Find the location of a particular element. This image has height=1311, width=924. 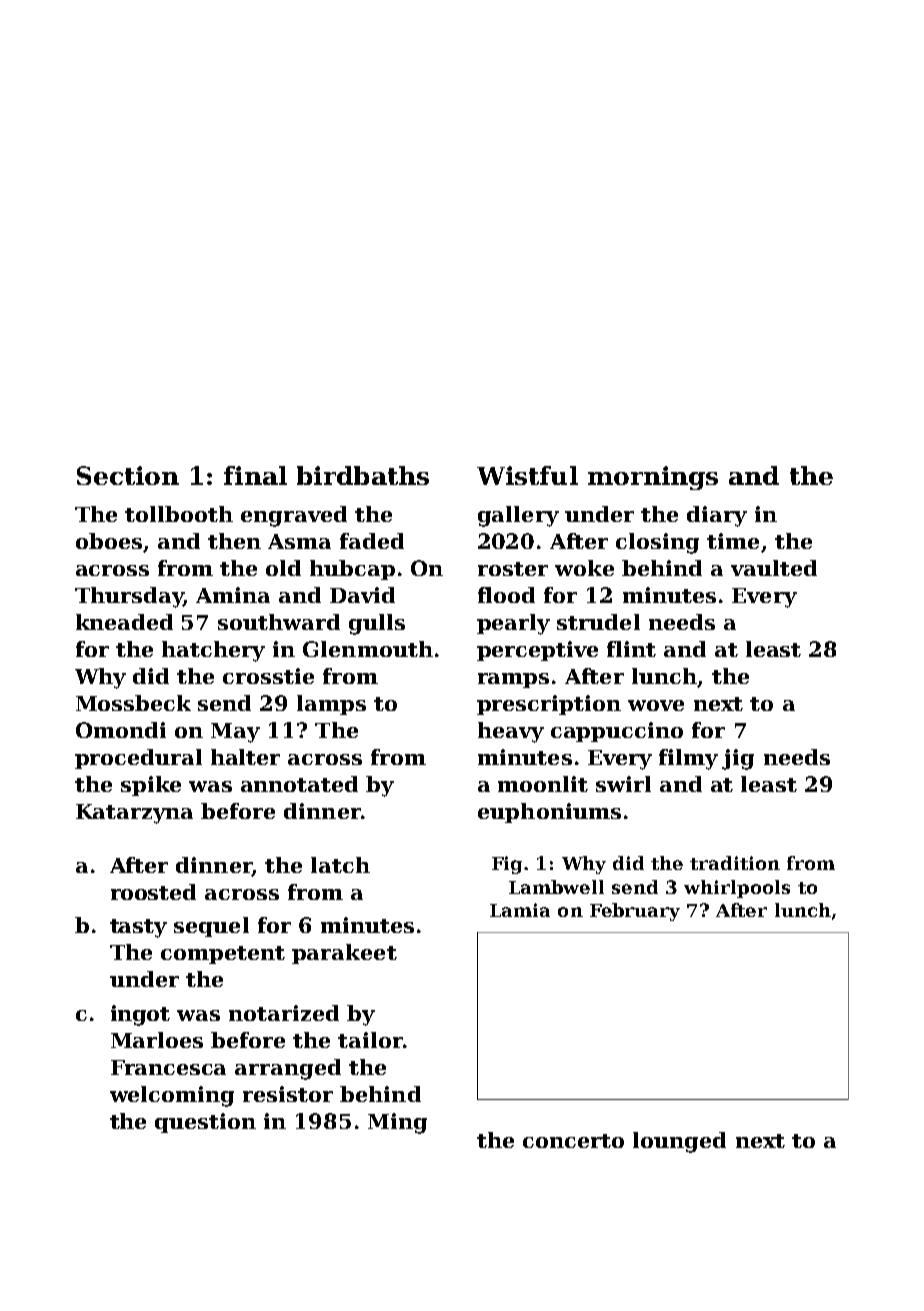

mornings is located at coordinates (653, 478).
